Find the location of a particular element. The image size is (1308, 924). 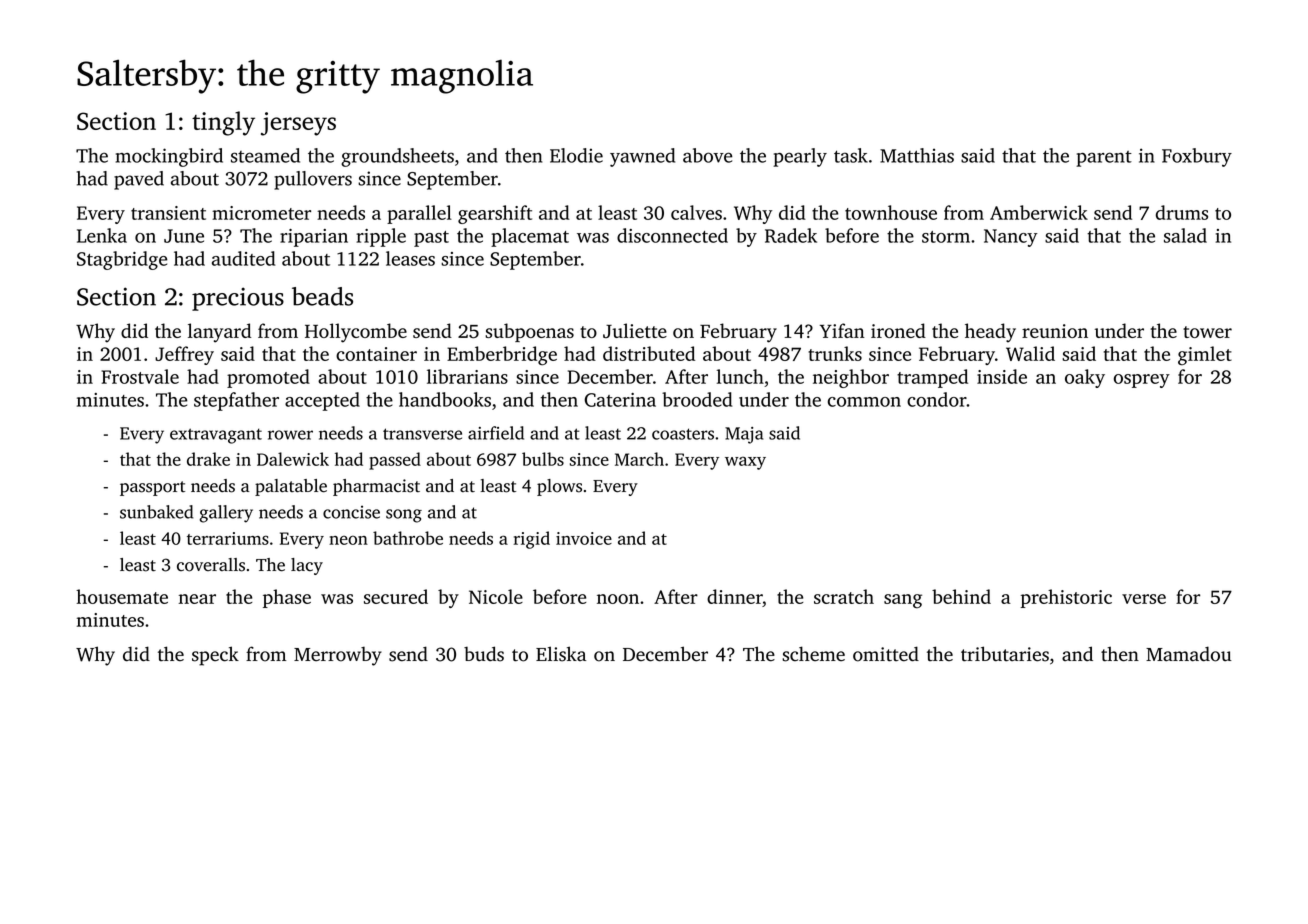

behind is located at coordinates (961, 596).
